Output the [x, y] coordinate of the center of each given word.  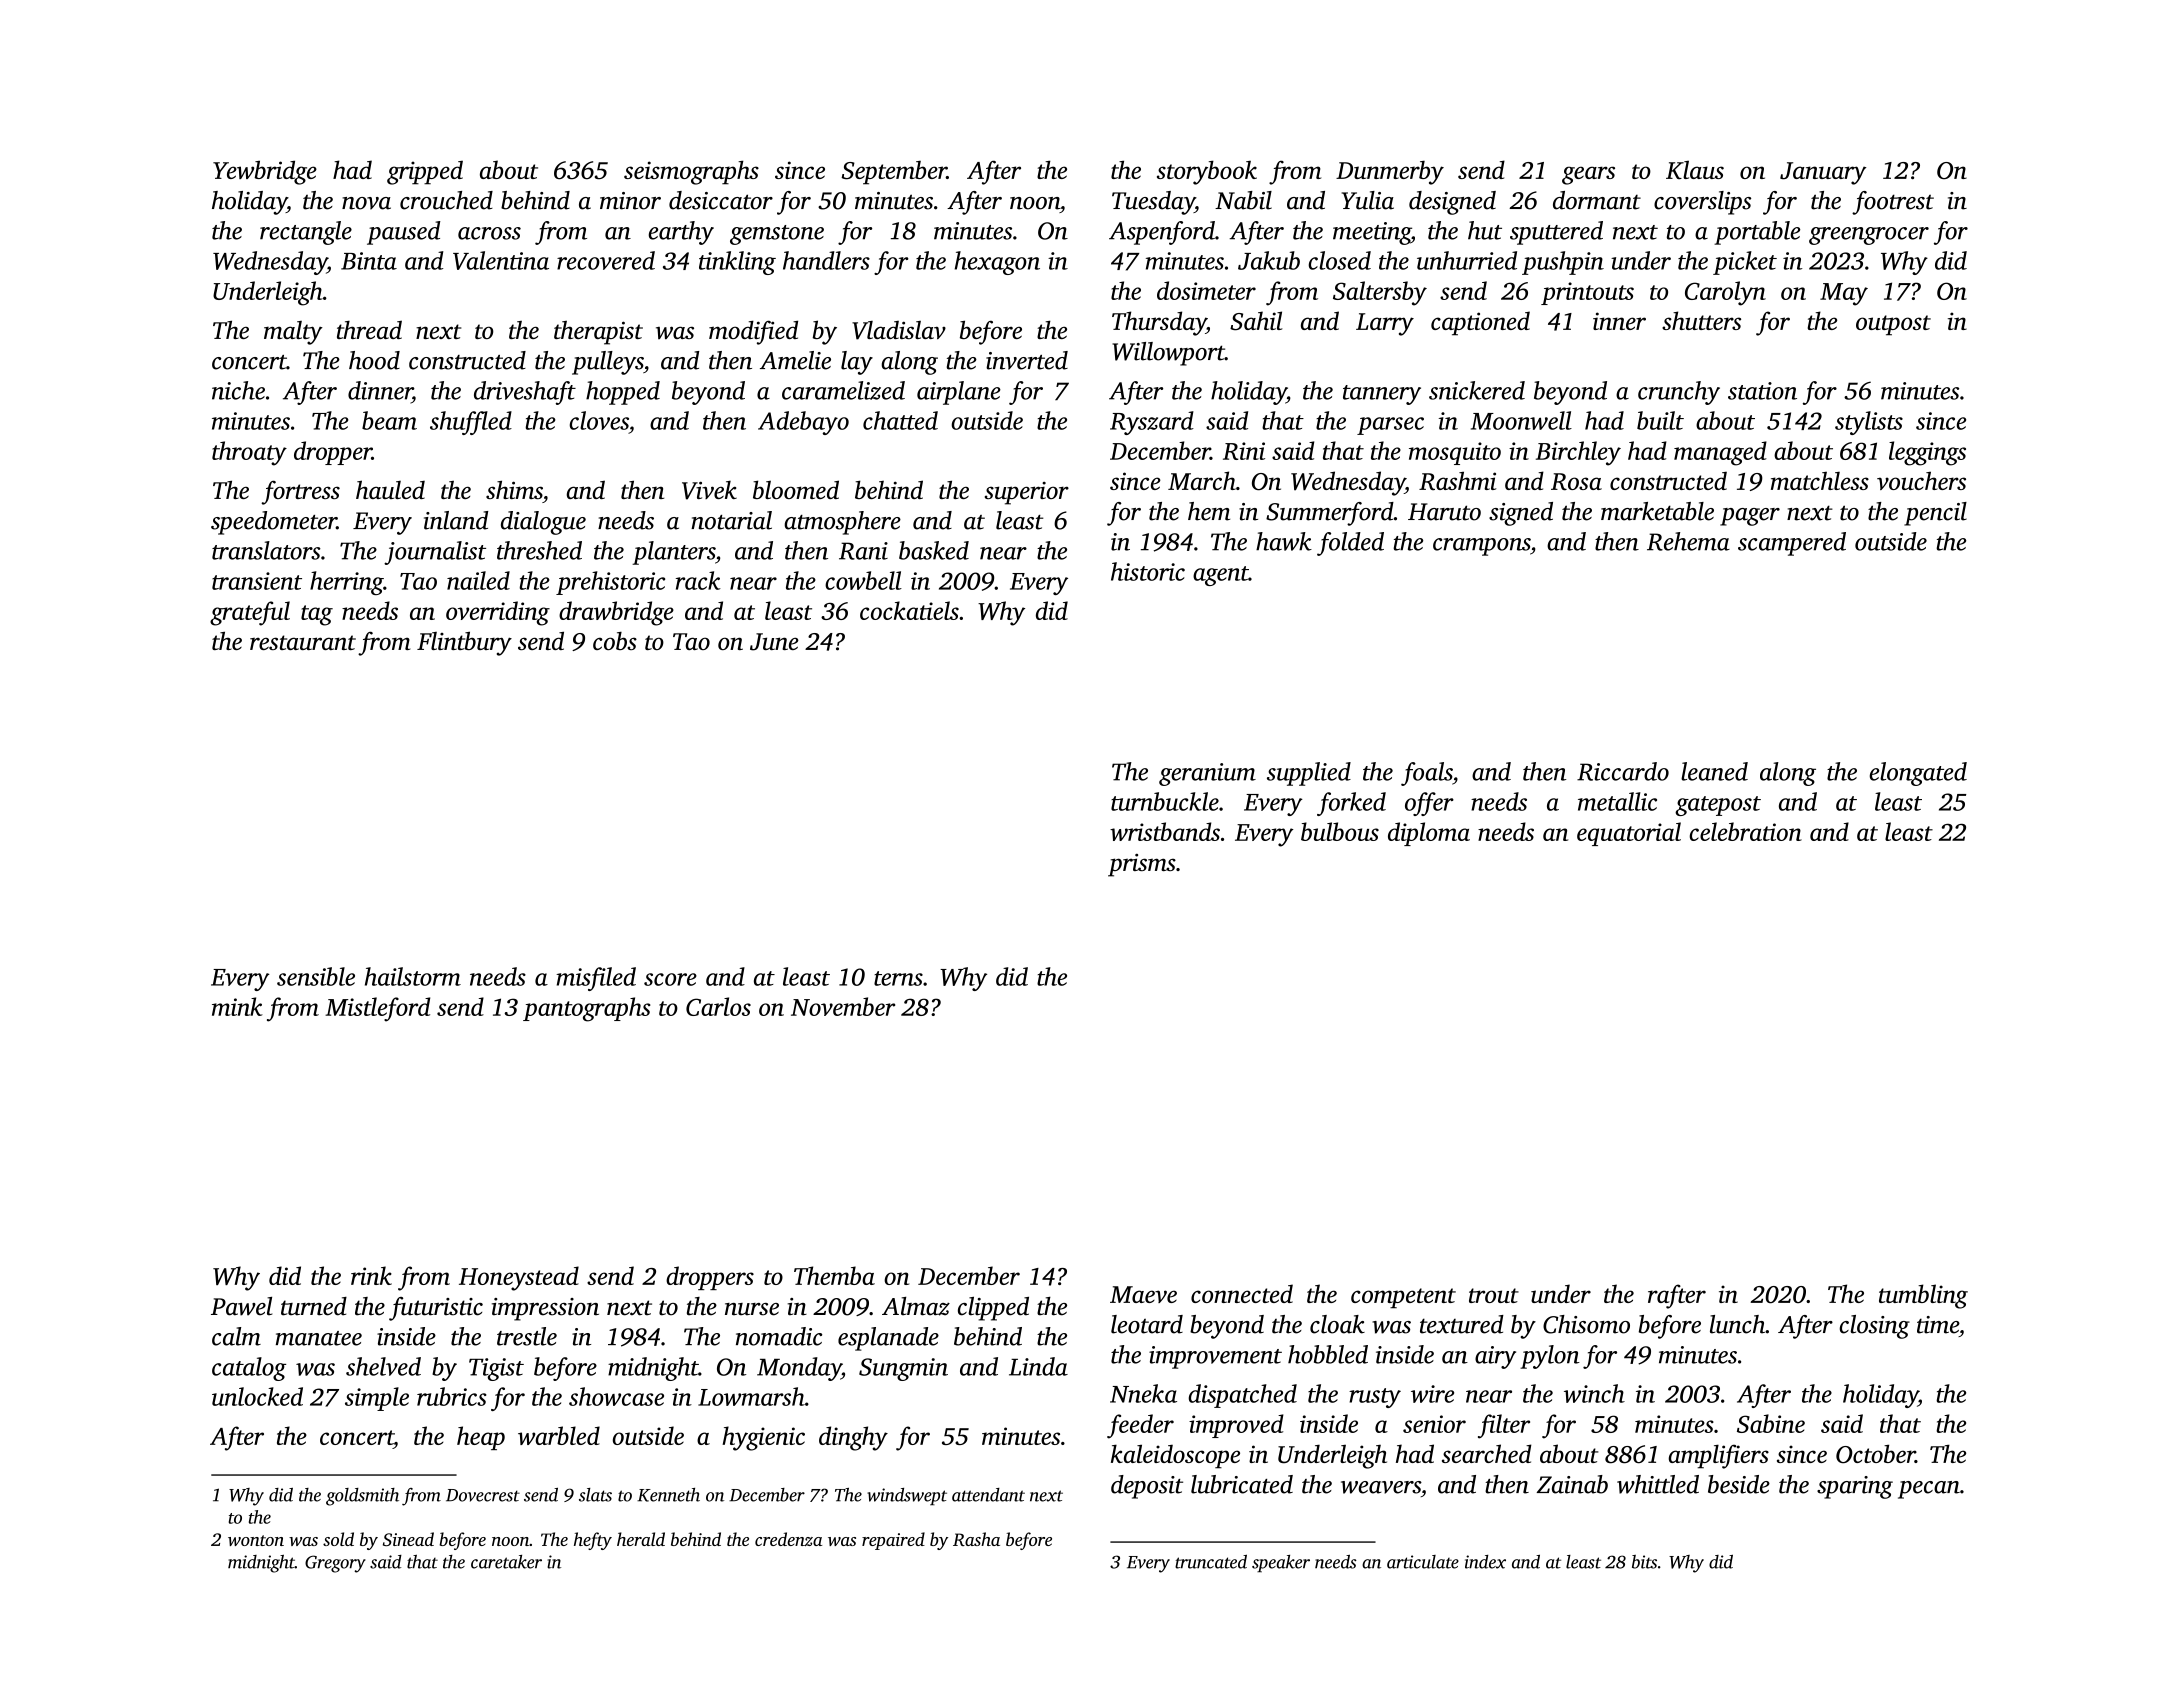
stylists [1869, 423]
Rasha [976, 1539]
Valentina [501, 260]
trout [1494, 1295]
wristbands [1165, 831]
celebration [1745, 831]
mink [237, 1006]
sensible [316, 976]
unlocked [257, 1396]
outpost [1893, 325]
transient [257, 581]
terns [898, 978]
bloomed [796, 489]
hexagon [997, 263]
